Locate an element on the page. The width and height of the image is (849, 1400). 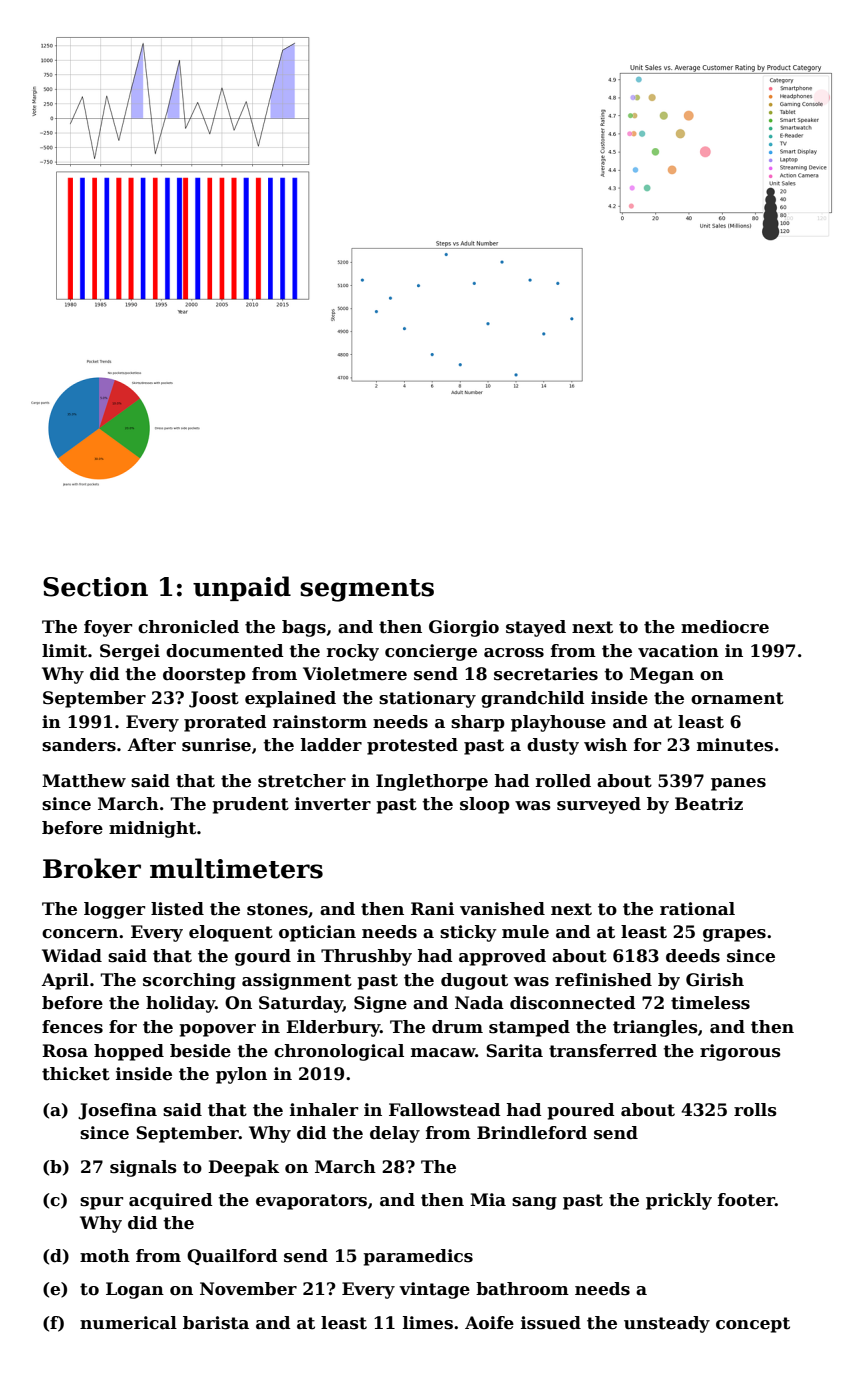
minutes is located at coordinates (735, 745).
